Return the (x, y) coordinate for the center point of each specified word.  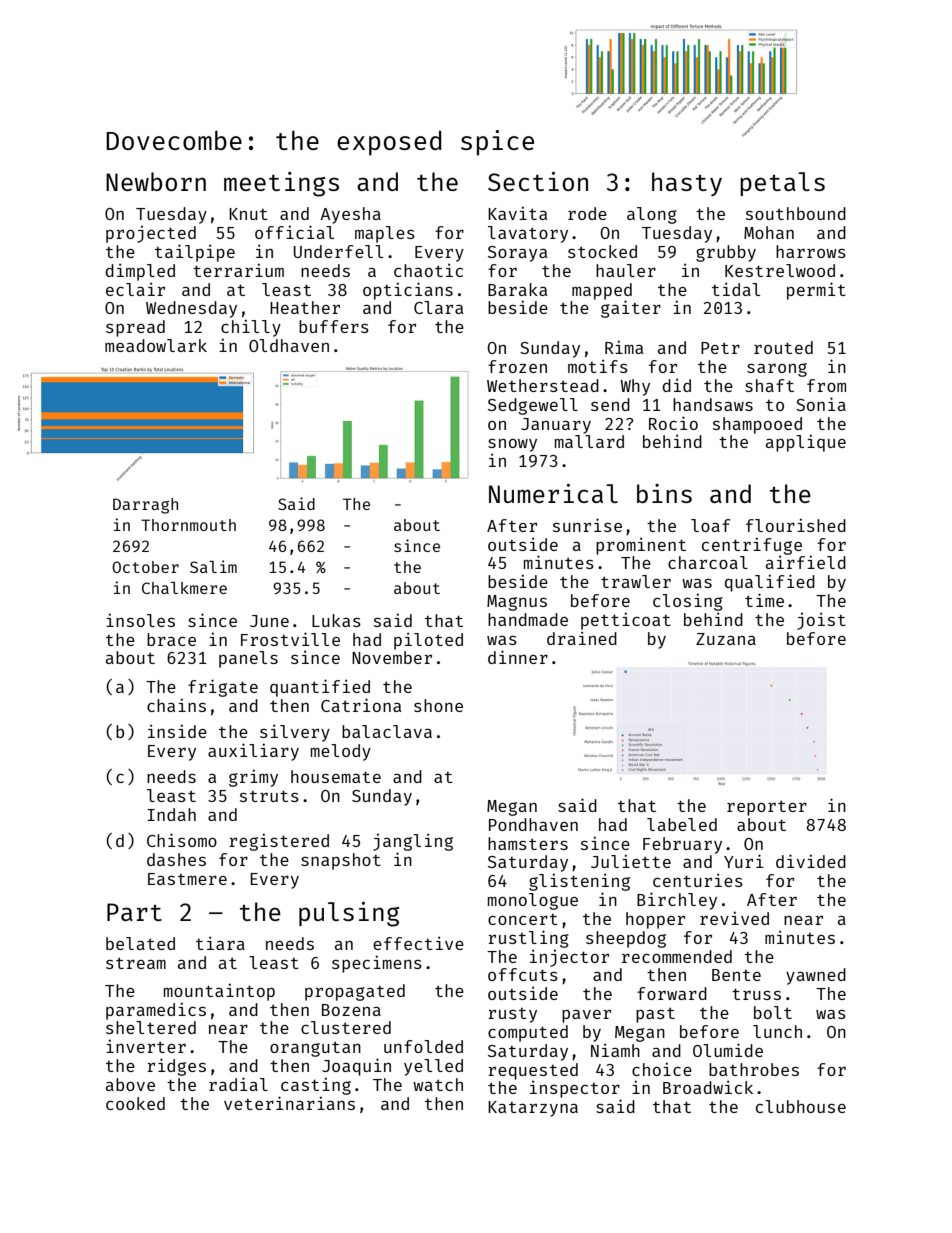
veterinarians (289, 1103)
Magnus (517, 603)
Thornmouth (188, 525)
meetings (281, 184)
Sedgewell (533, 406)
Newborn (156, 181)
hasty (687, 184)
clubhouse (801, 1106)
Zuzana (726, 639)
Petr (720, 348)
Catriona (361, 705)
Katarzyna (533, 1109)
